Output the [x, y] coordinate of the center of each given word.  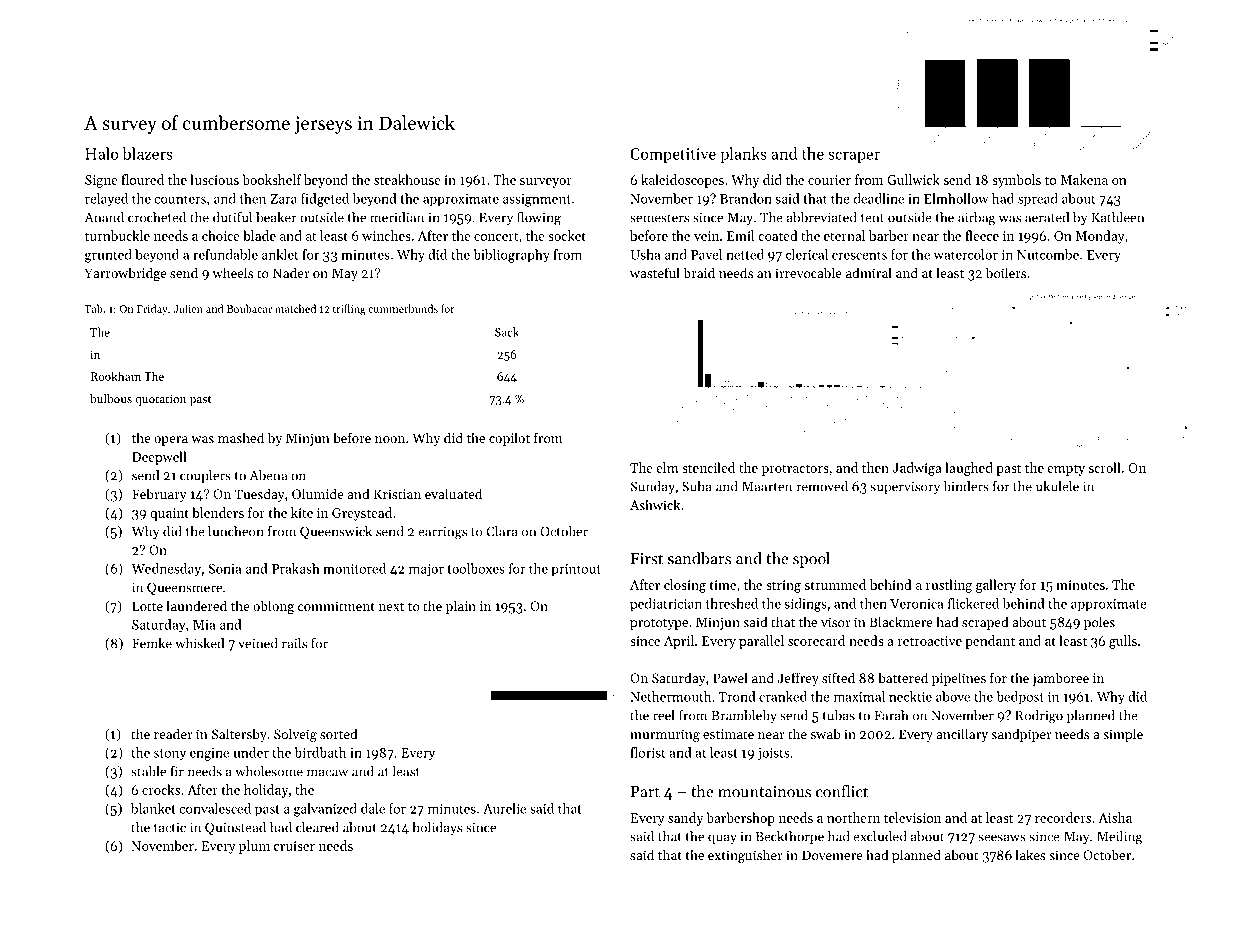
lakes [1031, 854]
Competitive [673, 155]
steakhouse [407, 179]
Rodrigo [1039, 717]
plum [254, 847]
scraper [854, 157]
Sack [507, 332]
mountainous [764, 792]
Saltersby [239, 735]
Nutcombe [1048, 254]
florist [647, 752]
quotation [161, 400]
